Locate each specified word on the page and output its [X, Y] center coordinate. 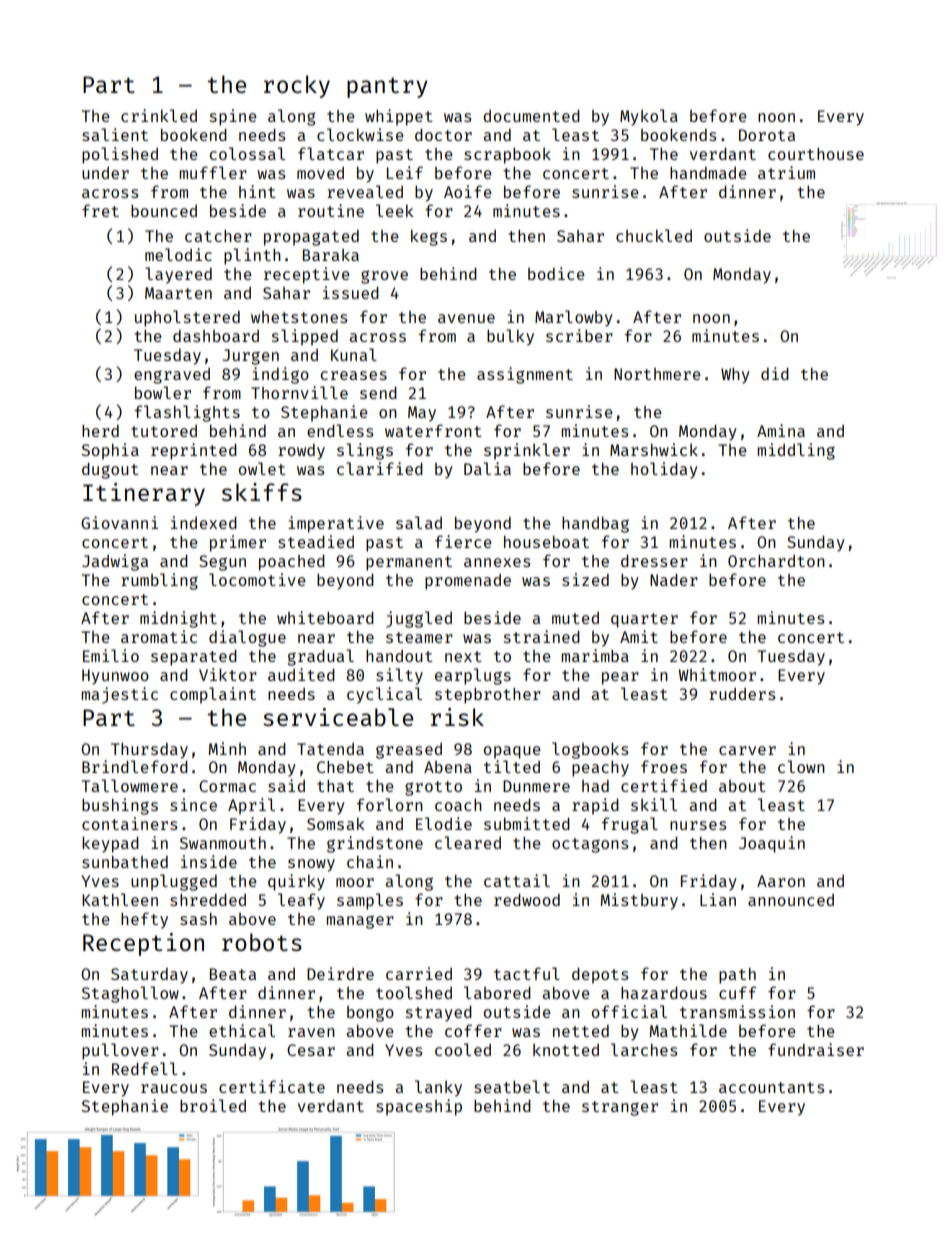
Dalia [487, 468]
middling [796, 451]
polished [120, 155]
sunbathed [125, 862]
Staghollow [130, 994]
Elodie [444, 823]
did [775, 373]
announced [791, 900]
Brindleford [135, 766]
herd [100, 431]
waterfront [433, 430]
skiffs [262, 492]
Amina [781, 430]
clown [801, 766]
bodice [556, 273]
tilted [512, 766]
